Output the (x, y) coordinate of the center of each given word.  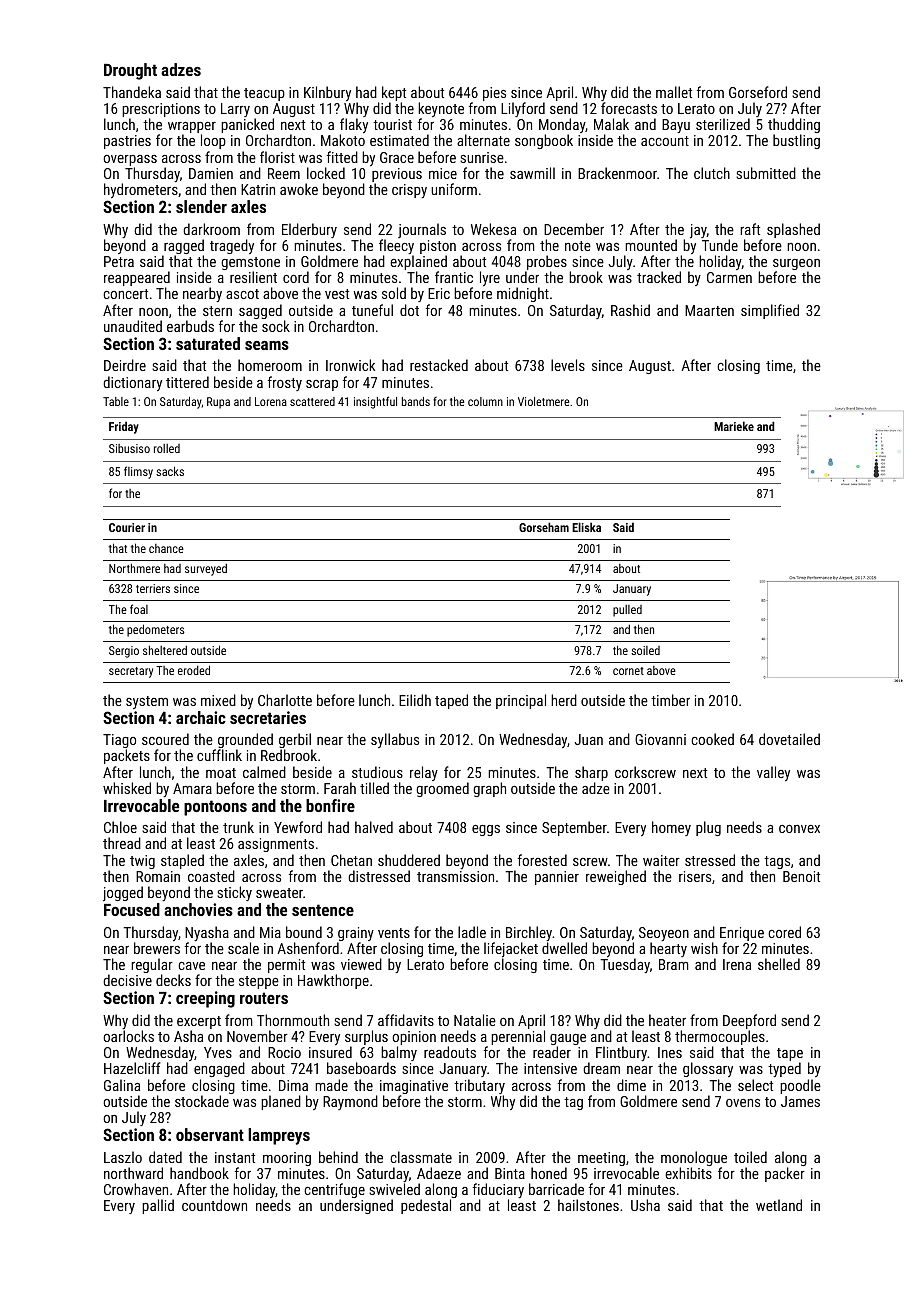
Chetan (351, 860)
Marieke (734, 426)
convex (799, 829)
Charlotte (285, 700)
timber (670, 700)
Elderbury (309, 230)
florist (277, 157)
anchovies (198, 909)
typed (784, 1070)
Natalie (475, 1020)
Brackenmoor (617, 173)
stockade (202, 1101)
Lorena (271, 401)
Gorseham (544, 527)
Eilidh (415, 700)
